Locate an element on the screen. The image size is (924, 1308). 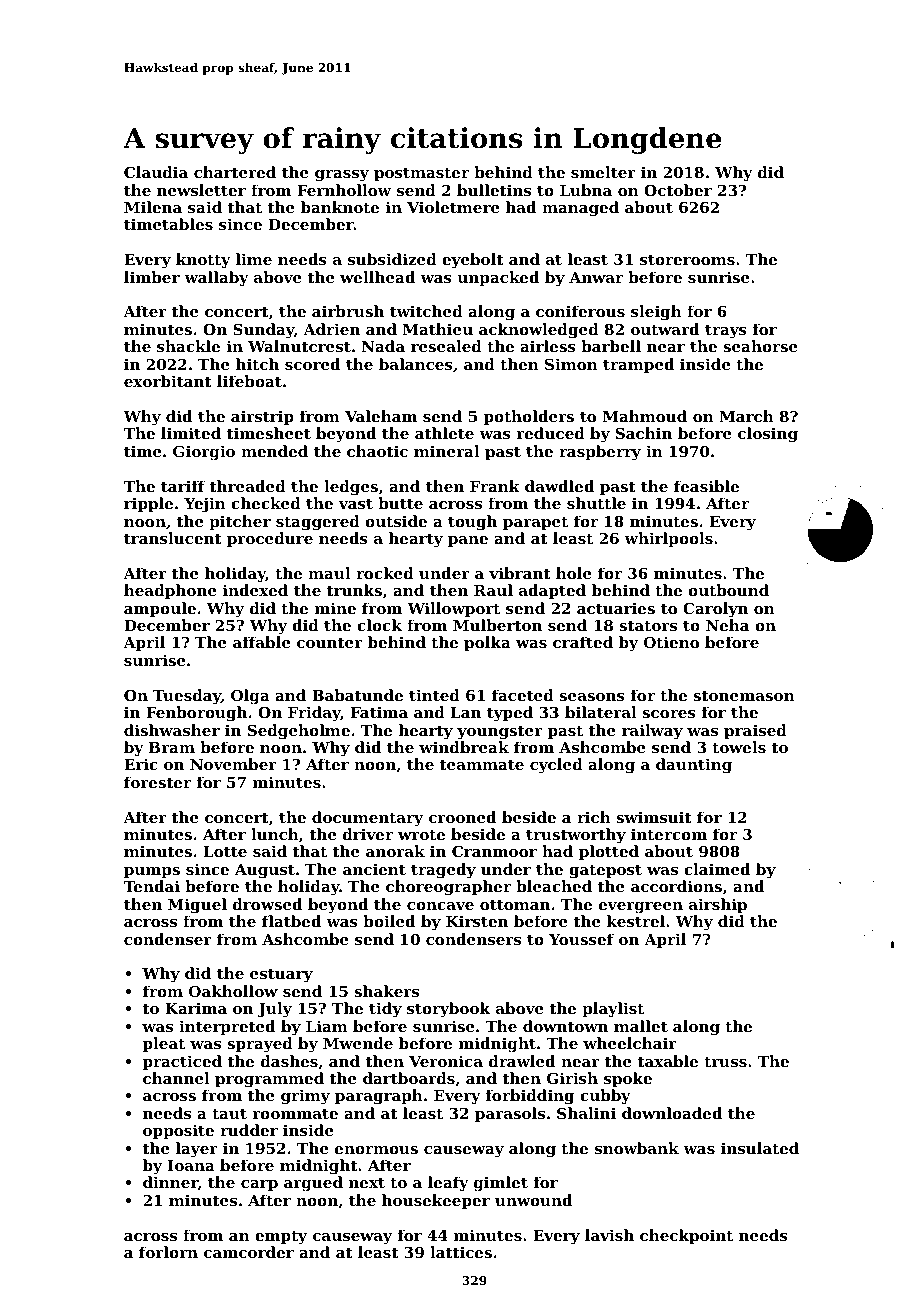
interpreted is located at coordinates (227, 1027).
